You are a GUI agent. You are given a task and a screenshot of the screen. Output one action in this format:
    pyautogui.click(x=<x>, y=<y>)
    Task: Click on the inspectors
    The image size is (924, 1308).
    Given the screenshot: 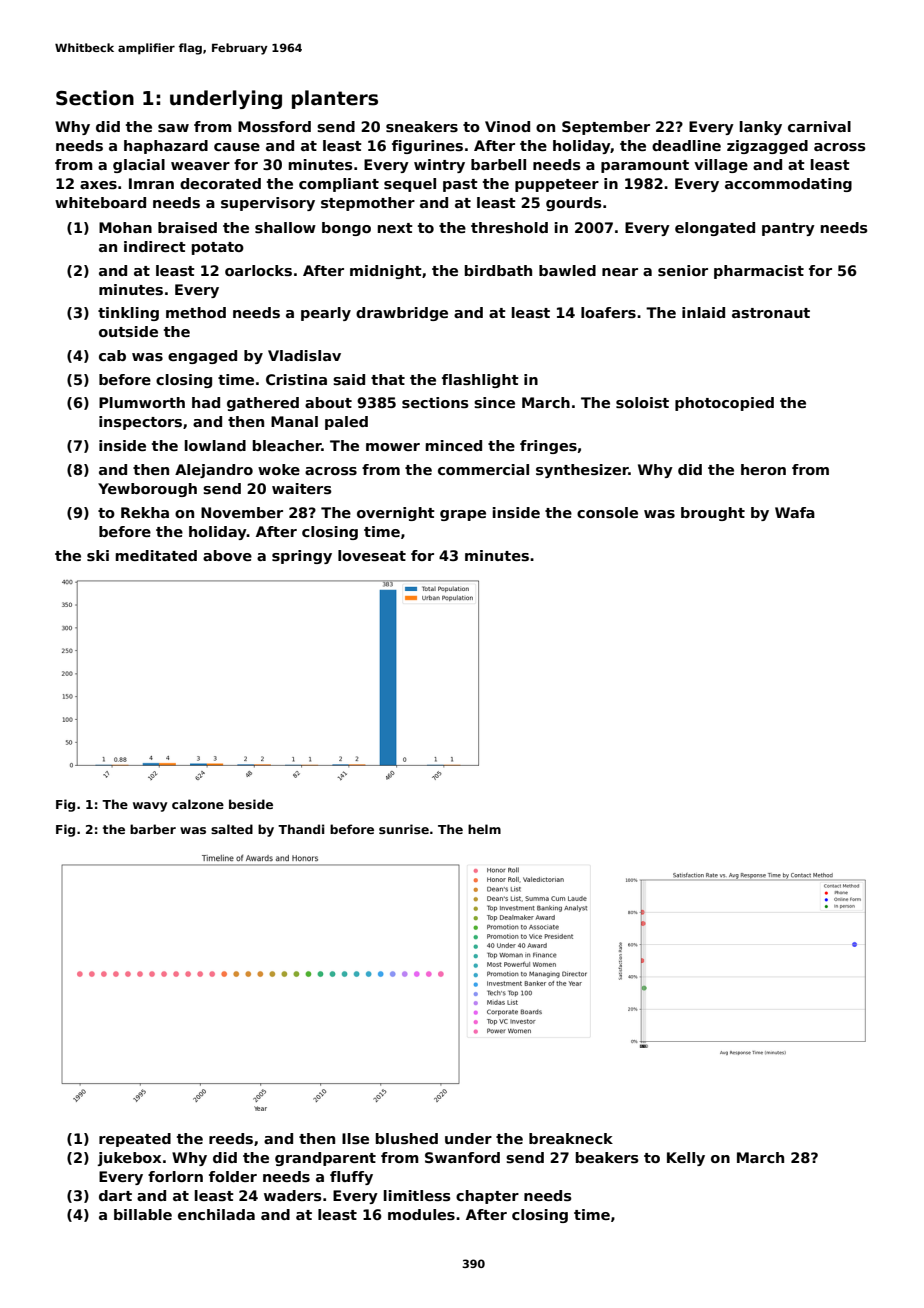 What is the action you would take?
    pyautogui.click(x=140, y=423)
